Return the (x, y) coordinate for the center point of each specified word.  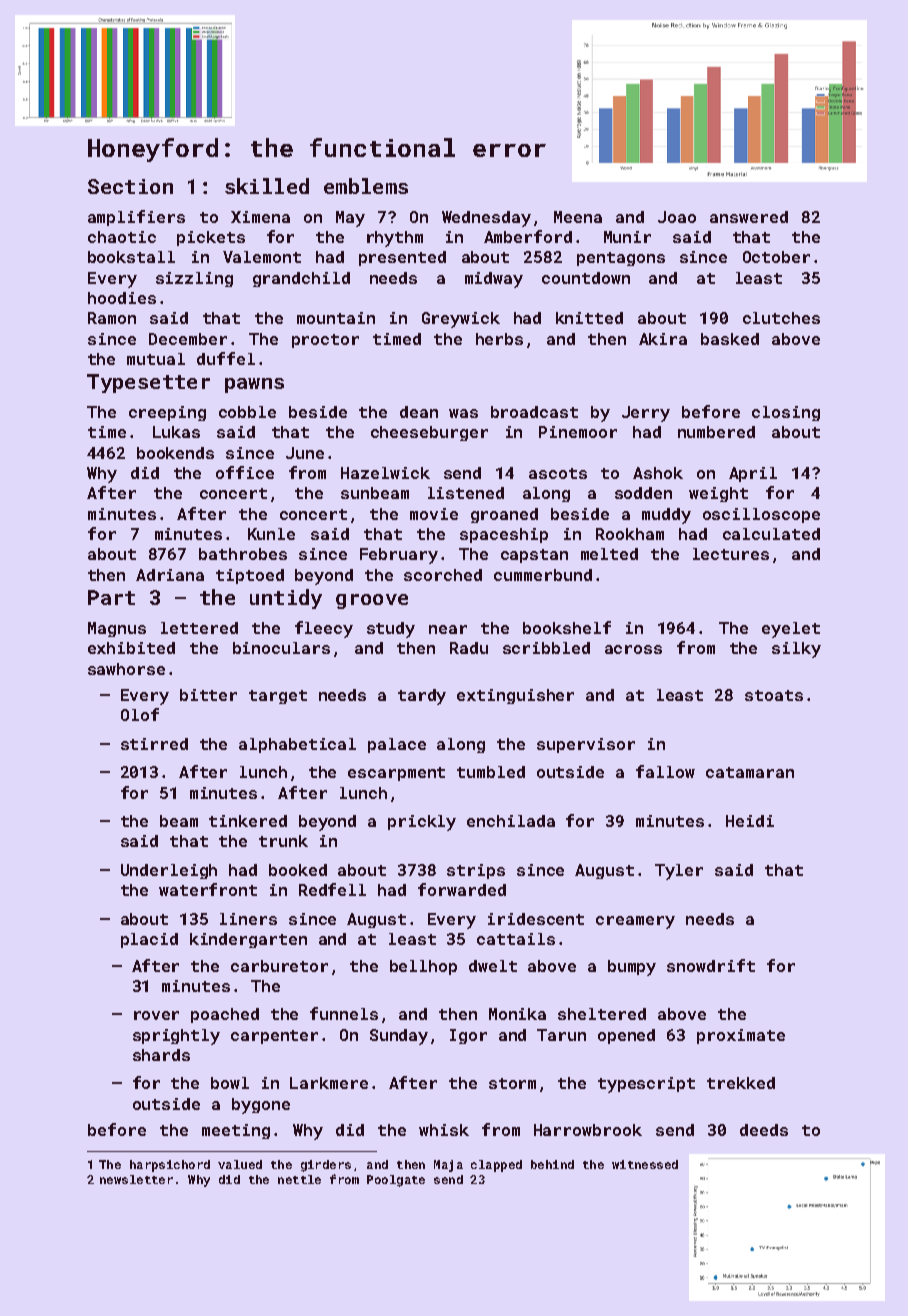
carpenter (274, 1037)
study (391, 630)
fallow (665, 771)
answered (749, 217)
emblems (366, 186)
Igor (468, 1036)
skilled (267, 186)
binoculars (281, 648)
